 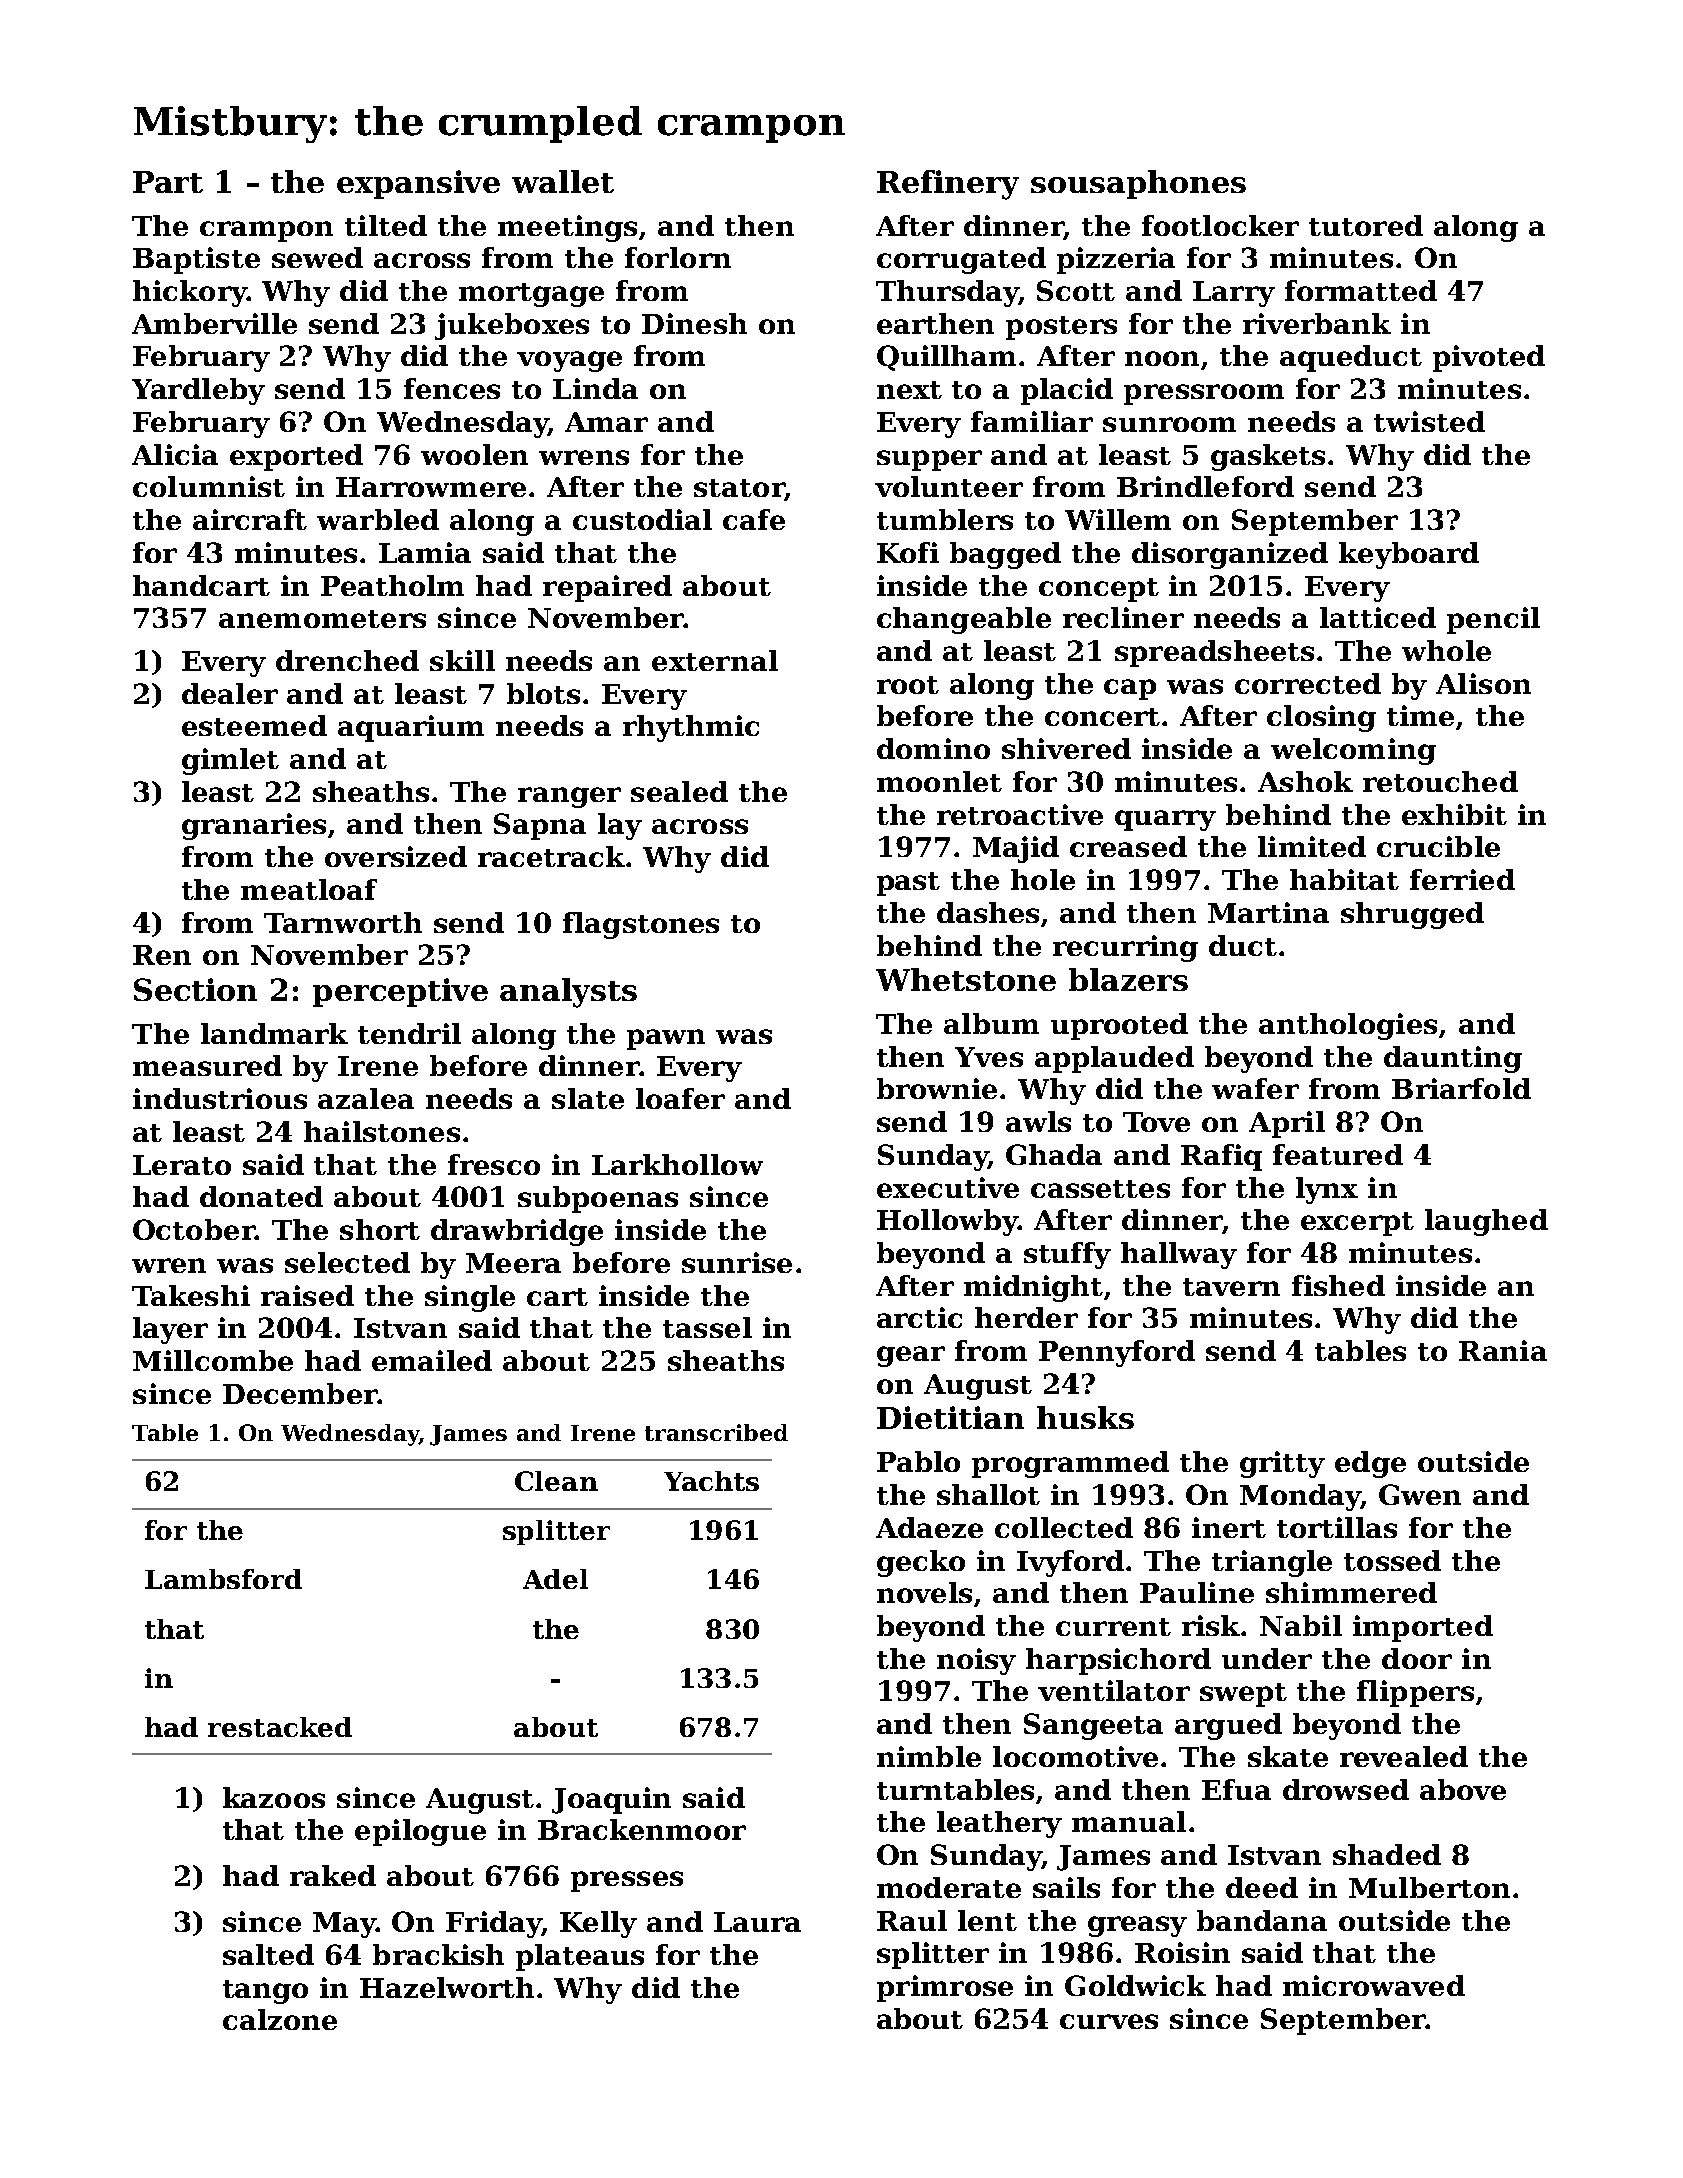 I want to click on novels, so click(x=924, y=1592).
